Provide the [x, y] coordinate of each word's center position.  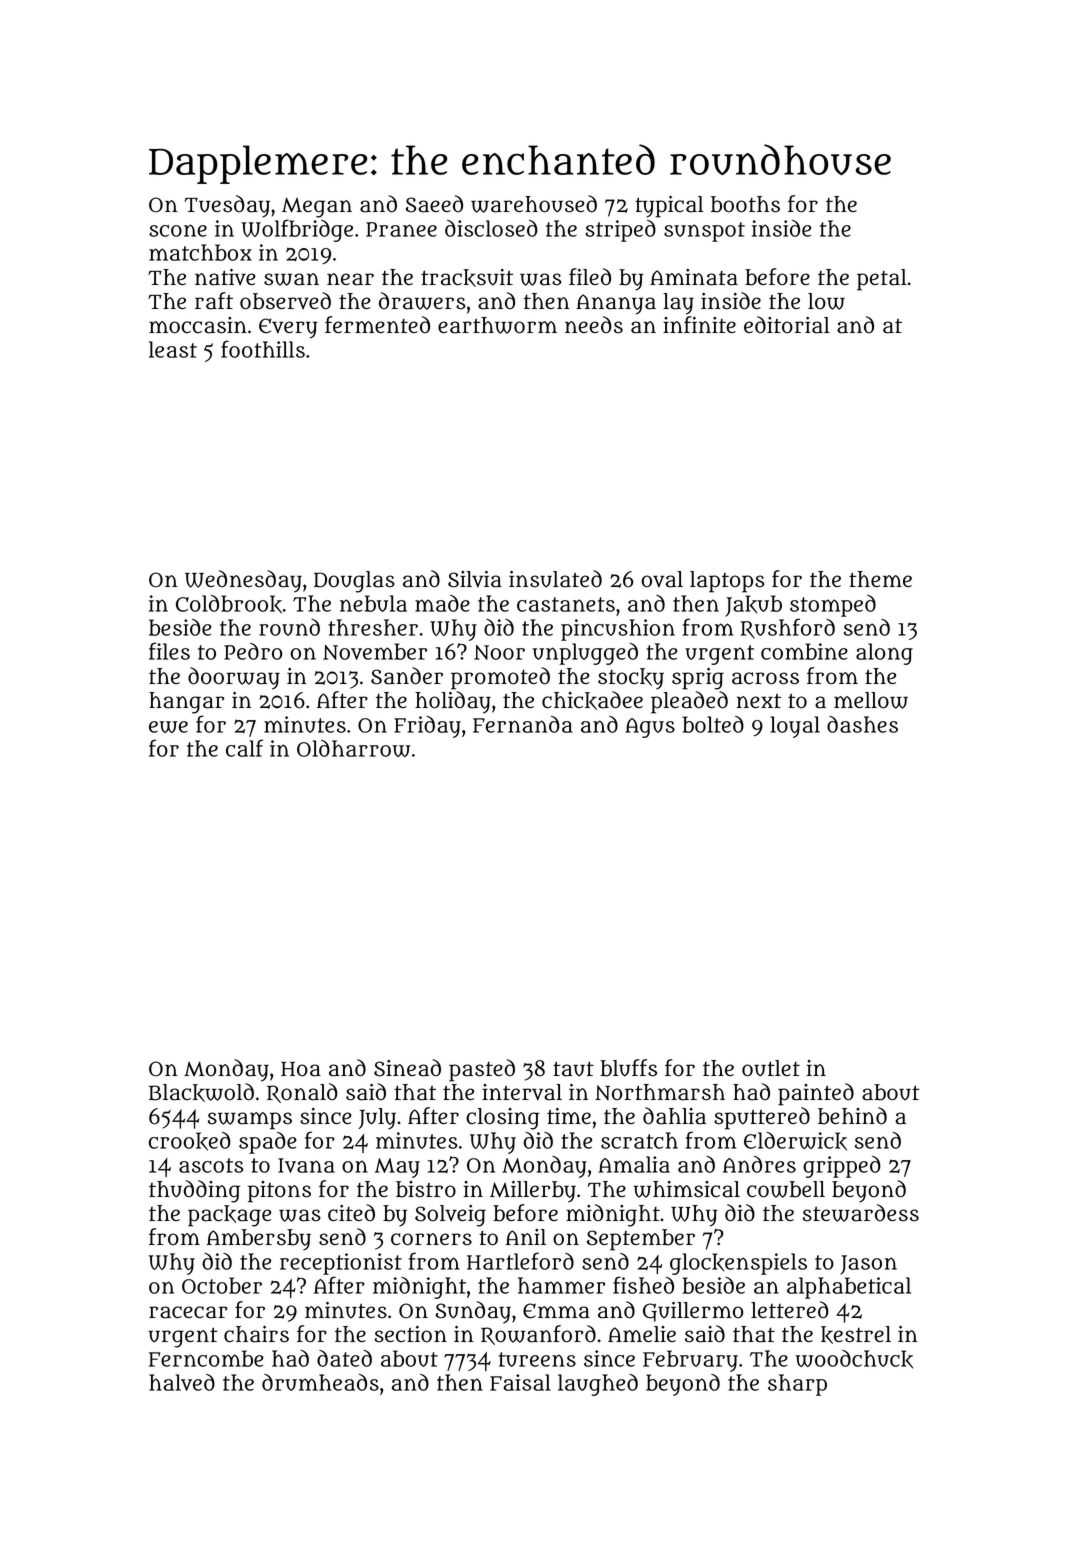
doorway [234, 678]
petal [882, 280]
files [169, 651]
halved [182, 1382]
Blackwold [201, 1092]
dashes [862, 724]
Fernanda [523, 724]
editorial [787, 325]
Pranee [401, 229]
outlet [771, 1068]
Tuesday [227, 206]
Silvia [475, 579]
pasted [482, 1070]
